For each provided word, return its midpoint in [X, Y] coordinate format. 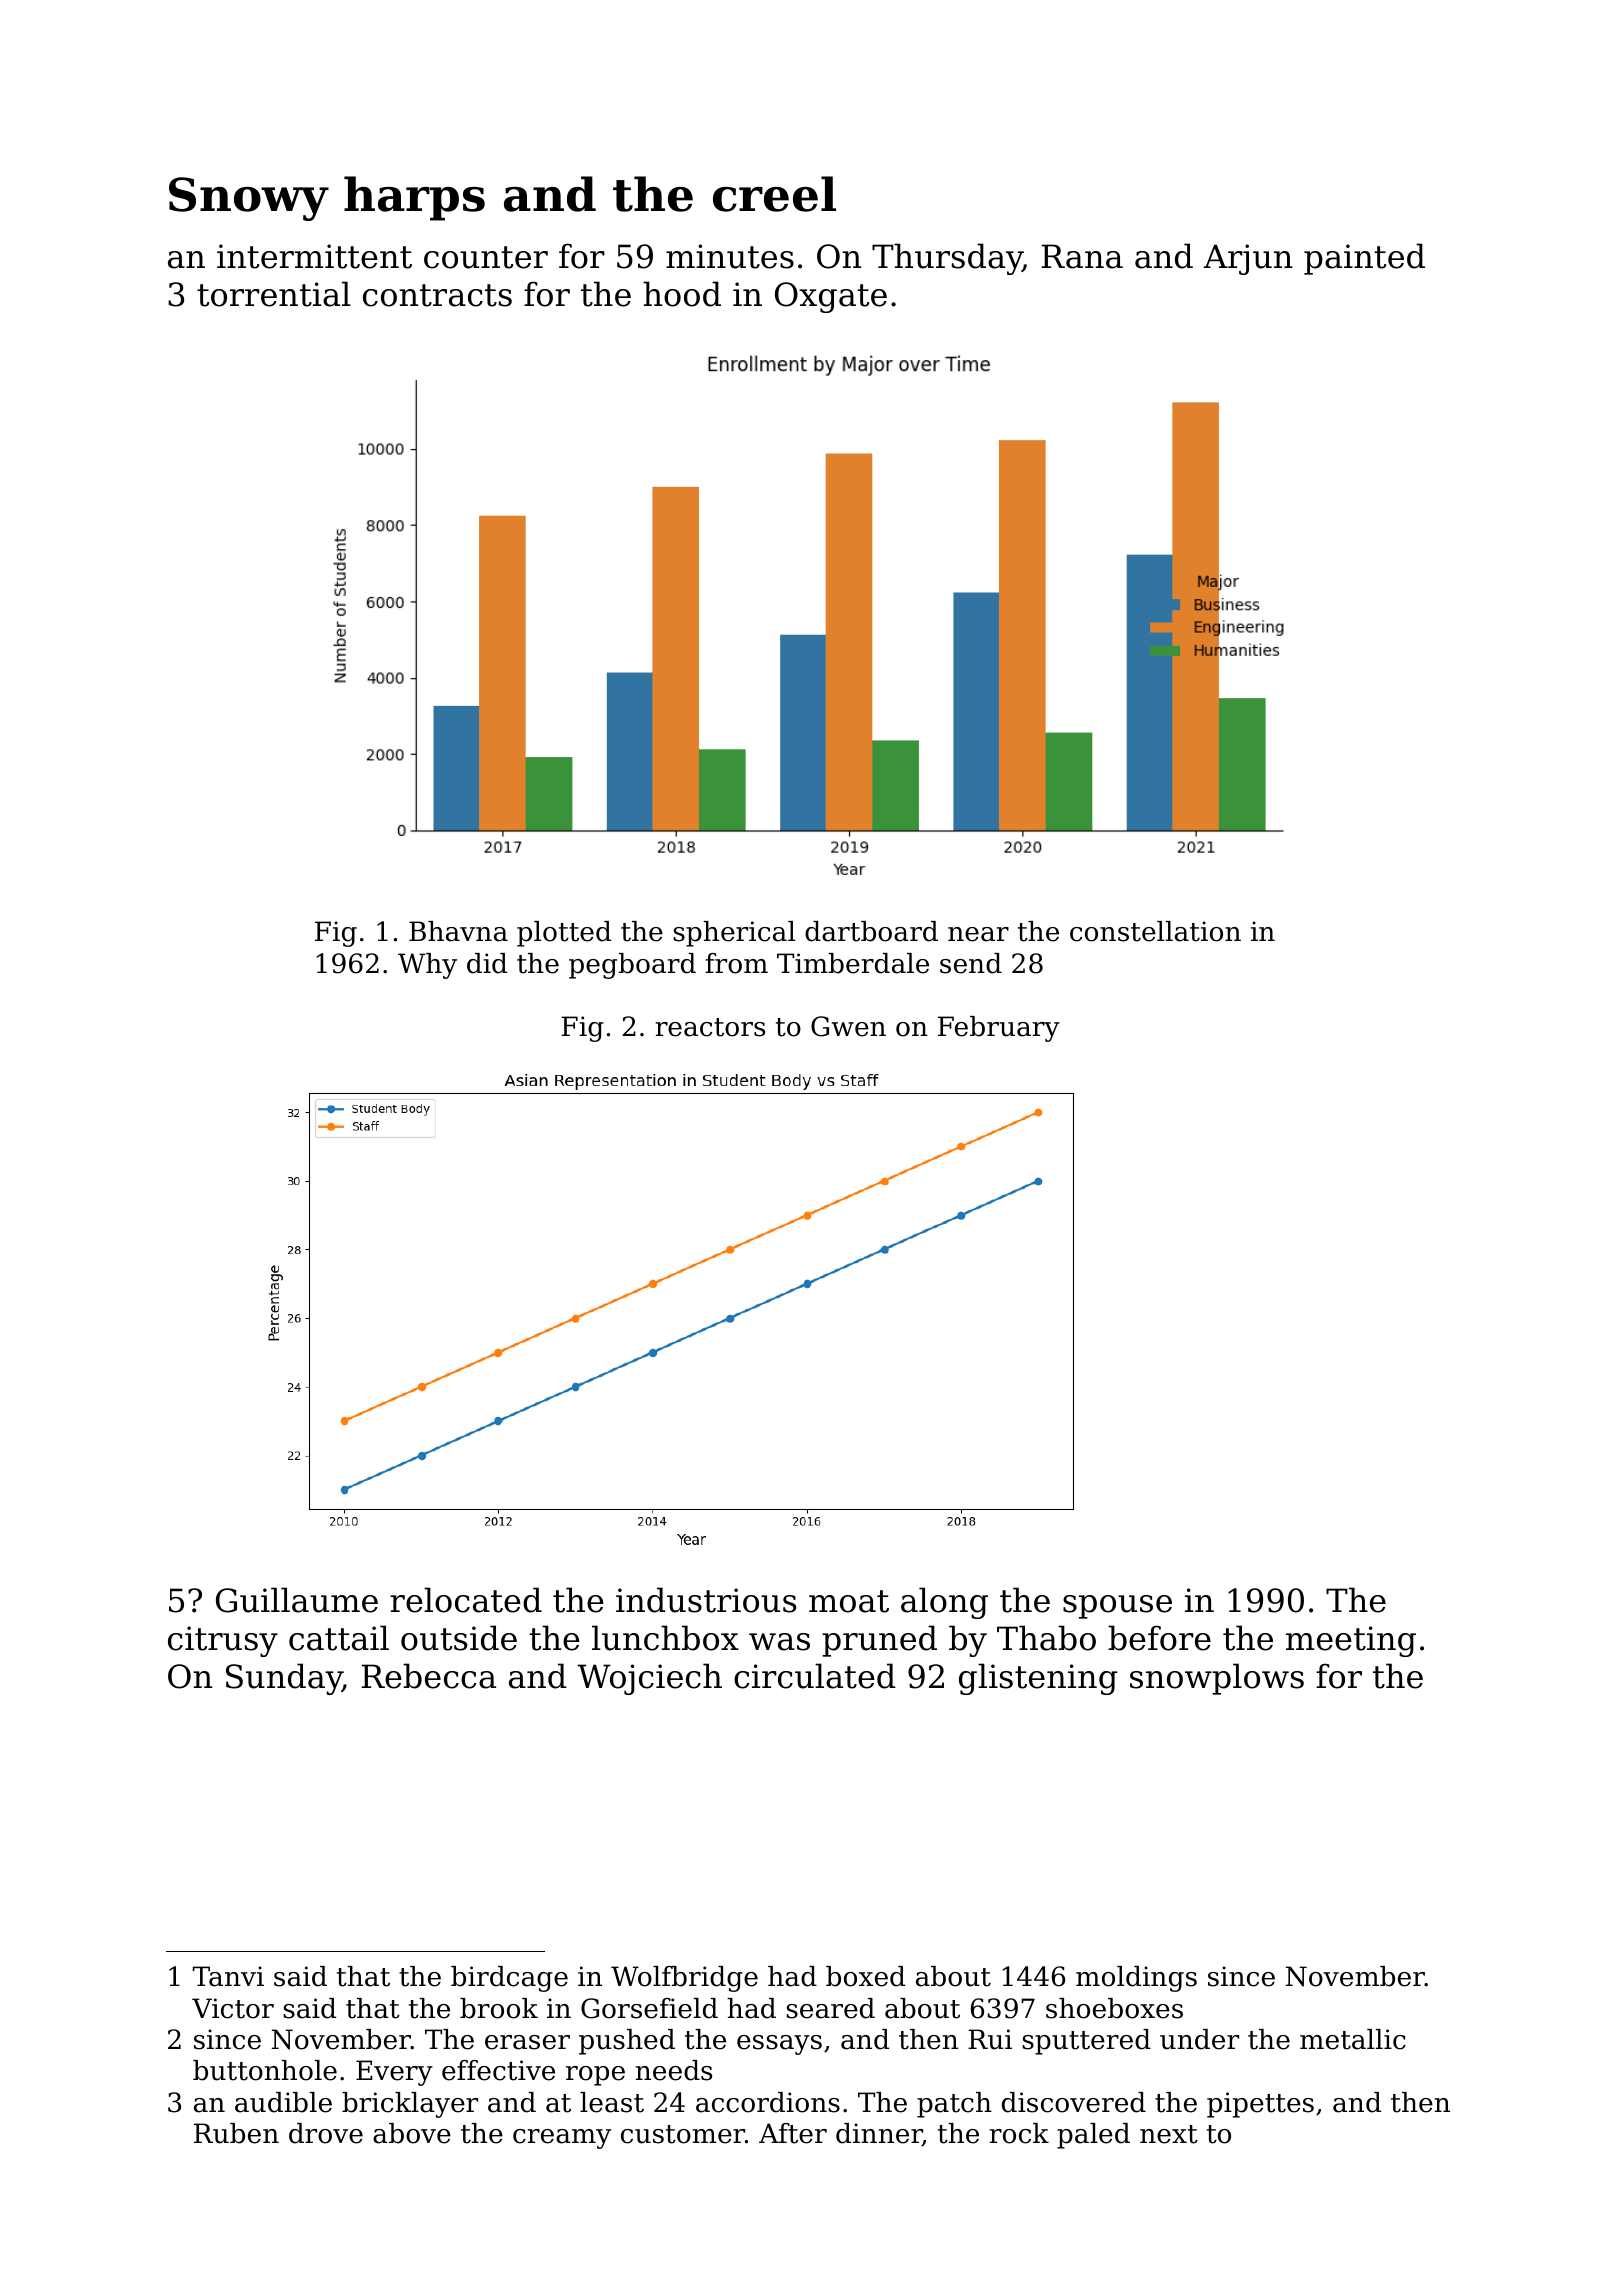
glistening [1038, 1679]
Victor [233, 2008]
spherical [734, 934]
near [978, 934]
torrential [274, 294]
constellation [1155, 931]
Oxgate [831, 297]
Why [427, 966]
